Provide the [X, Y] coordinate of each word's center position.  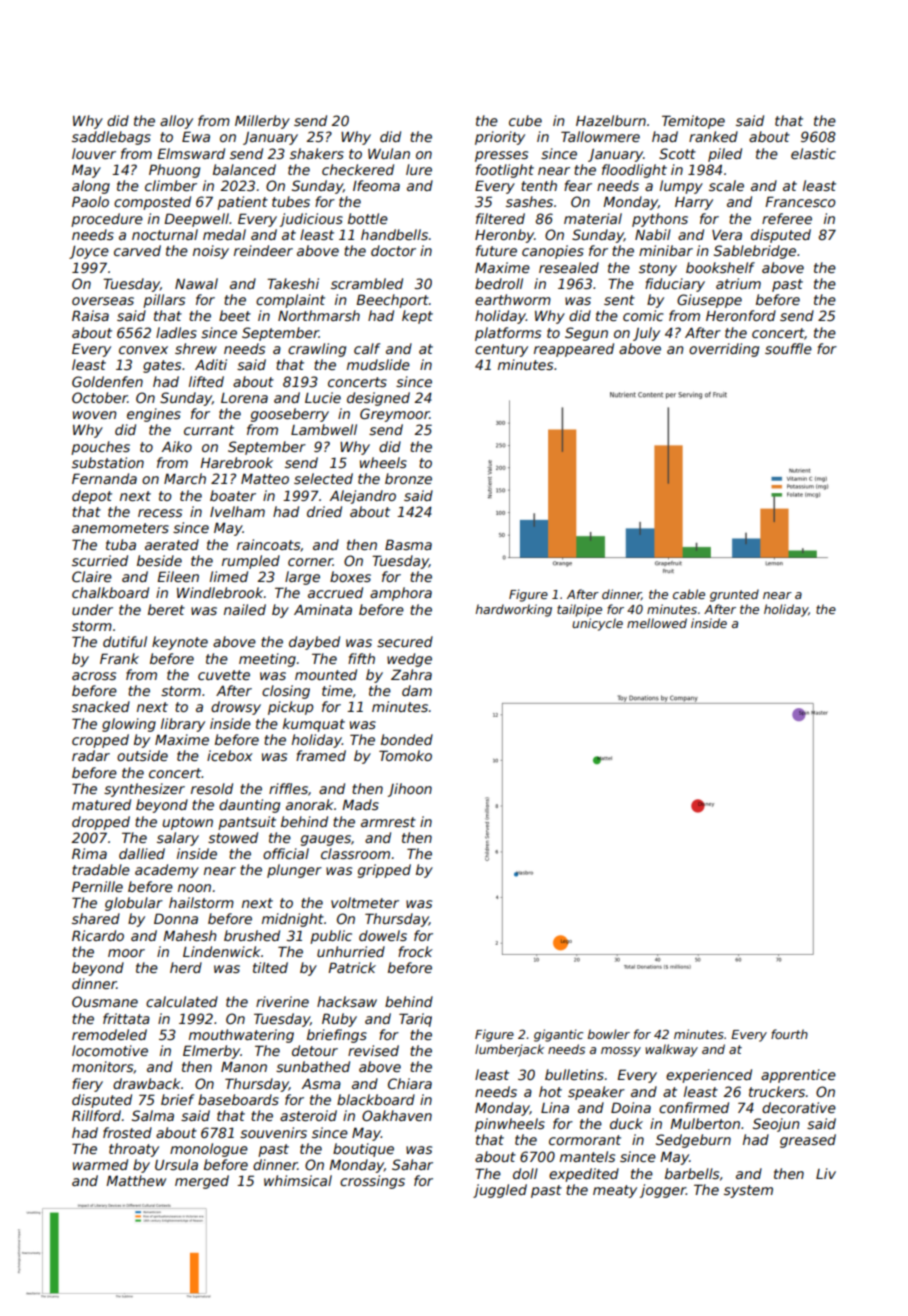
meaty [615, 1191]
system [748, 1191]
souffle [788, 348]
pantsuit [247, 823]
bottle [368, 218]
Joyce [89, 252]
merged [202, 1182]
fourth [789, 1034]
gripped [384, 871]
